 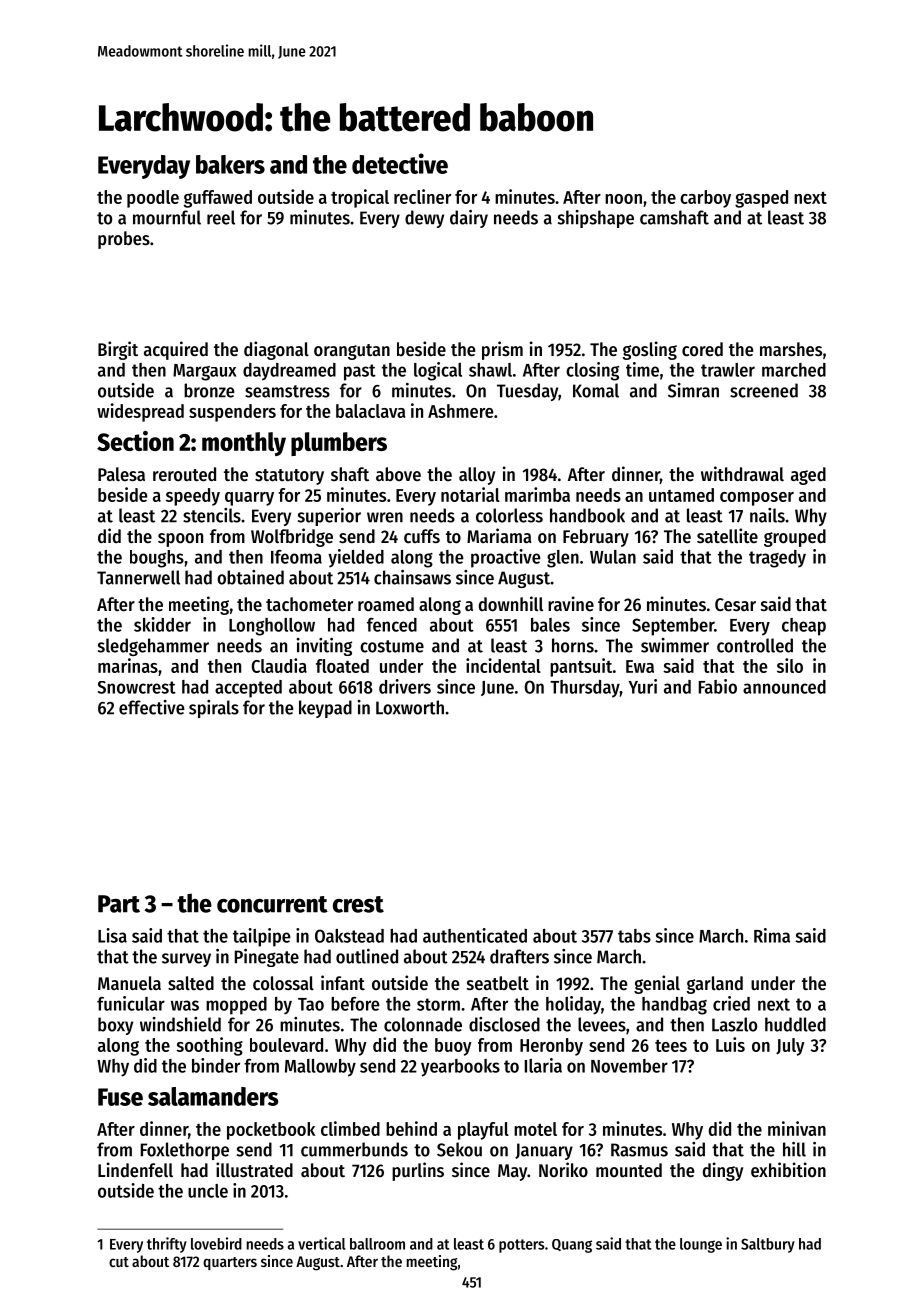 What do you see at coordinates (230, 1263) in the page?
I see `quarters` at bounding box center [230, 1263].
